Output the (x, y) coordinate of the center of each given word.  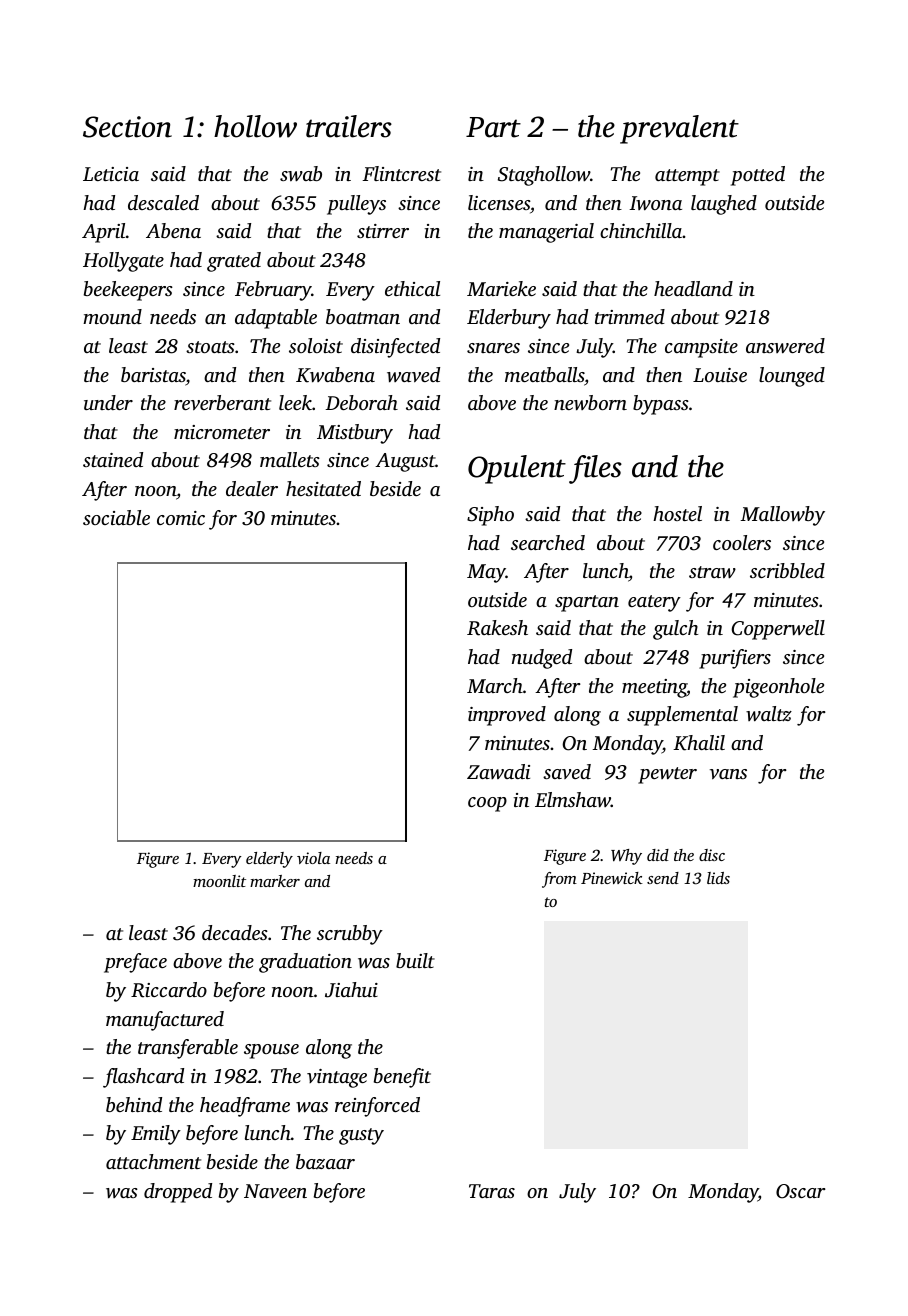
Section (127, 127)
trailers (349, 126)
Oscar (801, 1191)
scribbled (787, 570)
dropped (178, 1193)
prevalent (679, 129)
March (495, 685)
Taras (492, 1191)
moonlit (219, 881)
